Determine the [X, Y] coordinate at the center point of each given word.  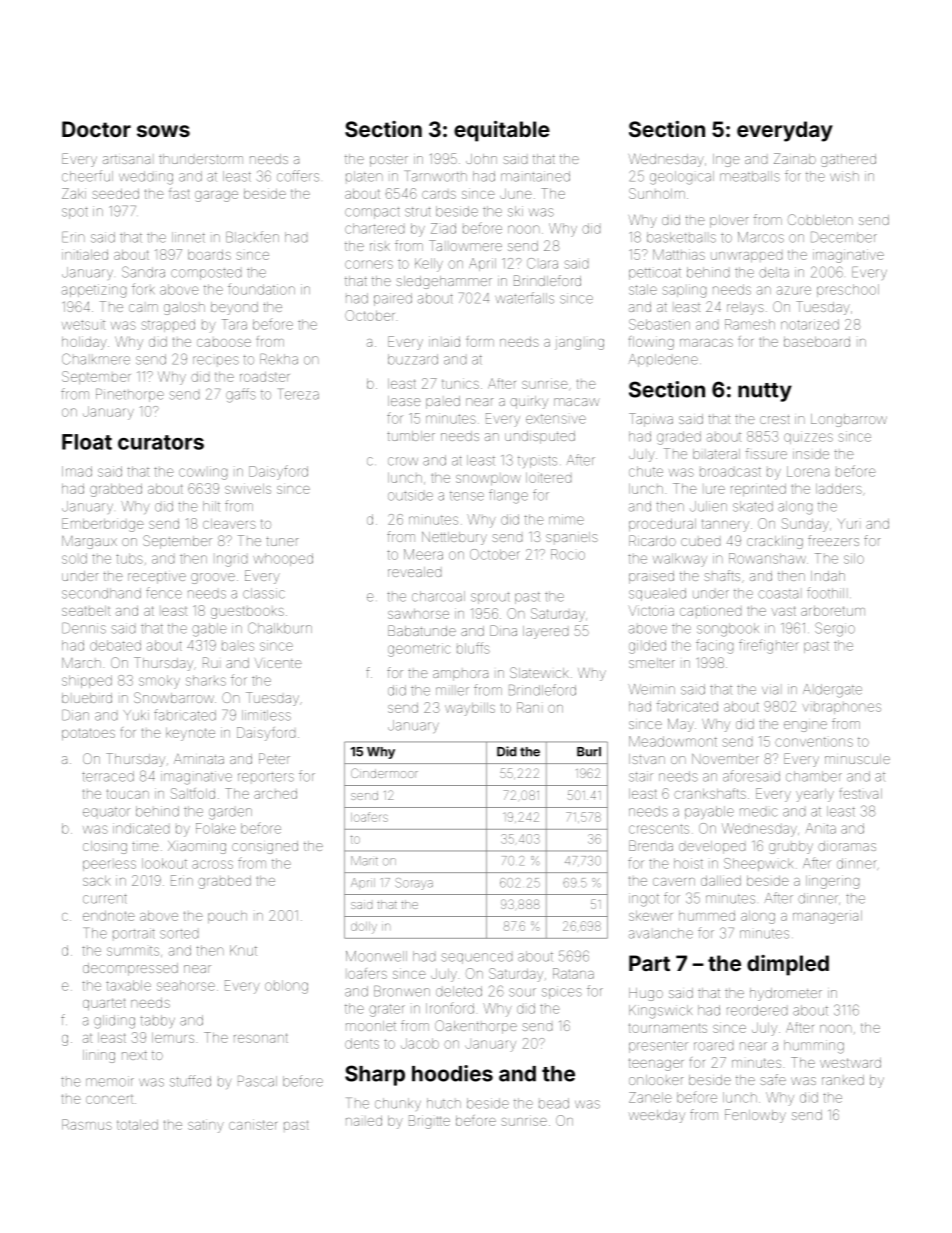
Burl [589, 752]
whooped [283, 559]
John [481, 159]
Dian [75, 715]
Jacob [420, 1043]
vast [783, 611]
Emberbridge [103, 525]
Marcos [761, 237]
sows [163, 131]
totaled [137, 1125]
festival [861, 793]
